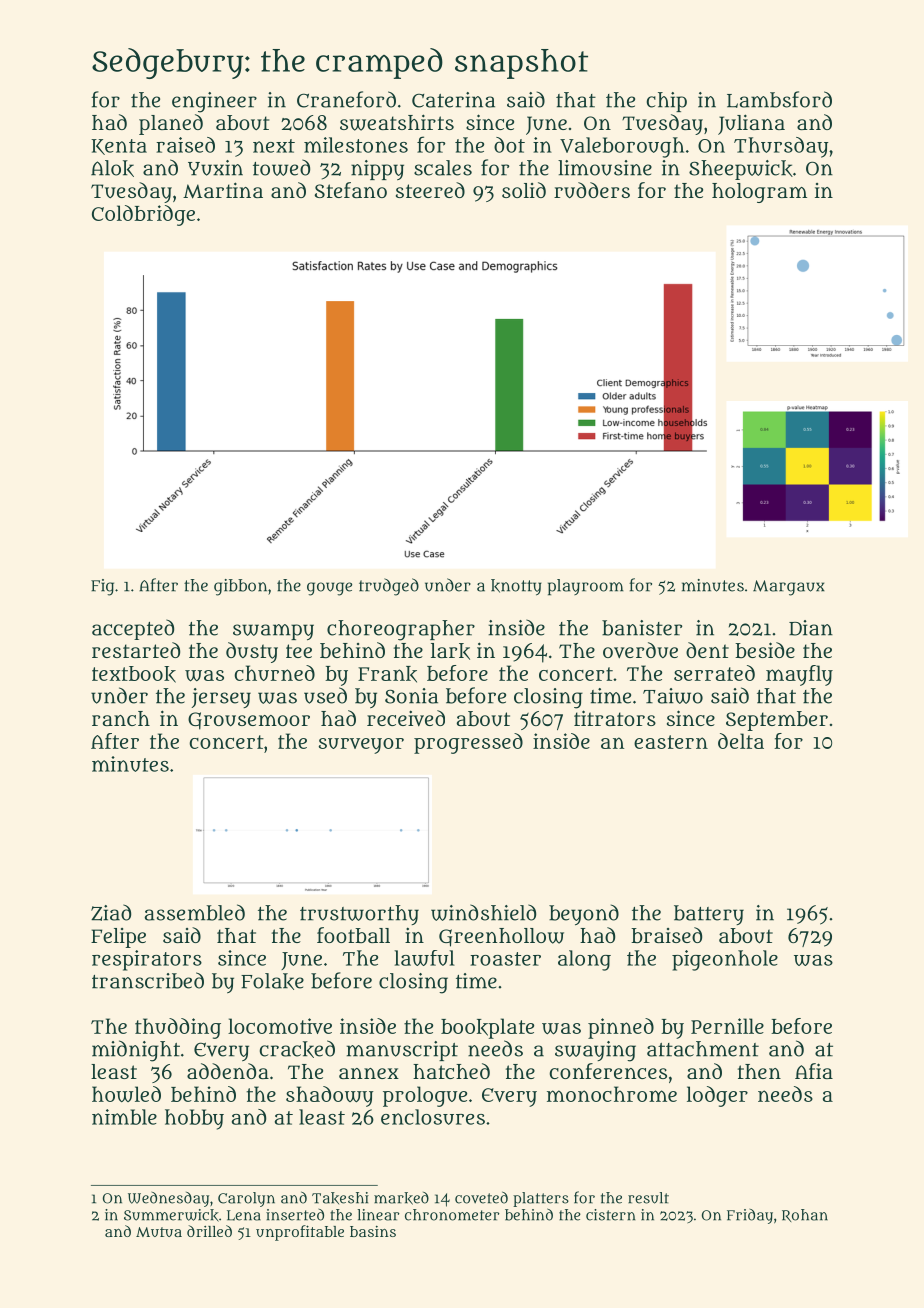 Image resolution: width=924 pixels, height=1308 pixels. What do you see at coordinates (171, 1215) in the screenshot?
I see `Summerwick` at bounding box center [171, 1215].
